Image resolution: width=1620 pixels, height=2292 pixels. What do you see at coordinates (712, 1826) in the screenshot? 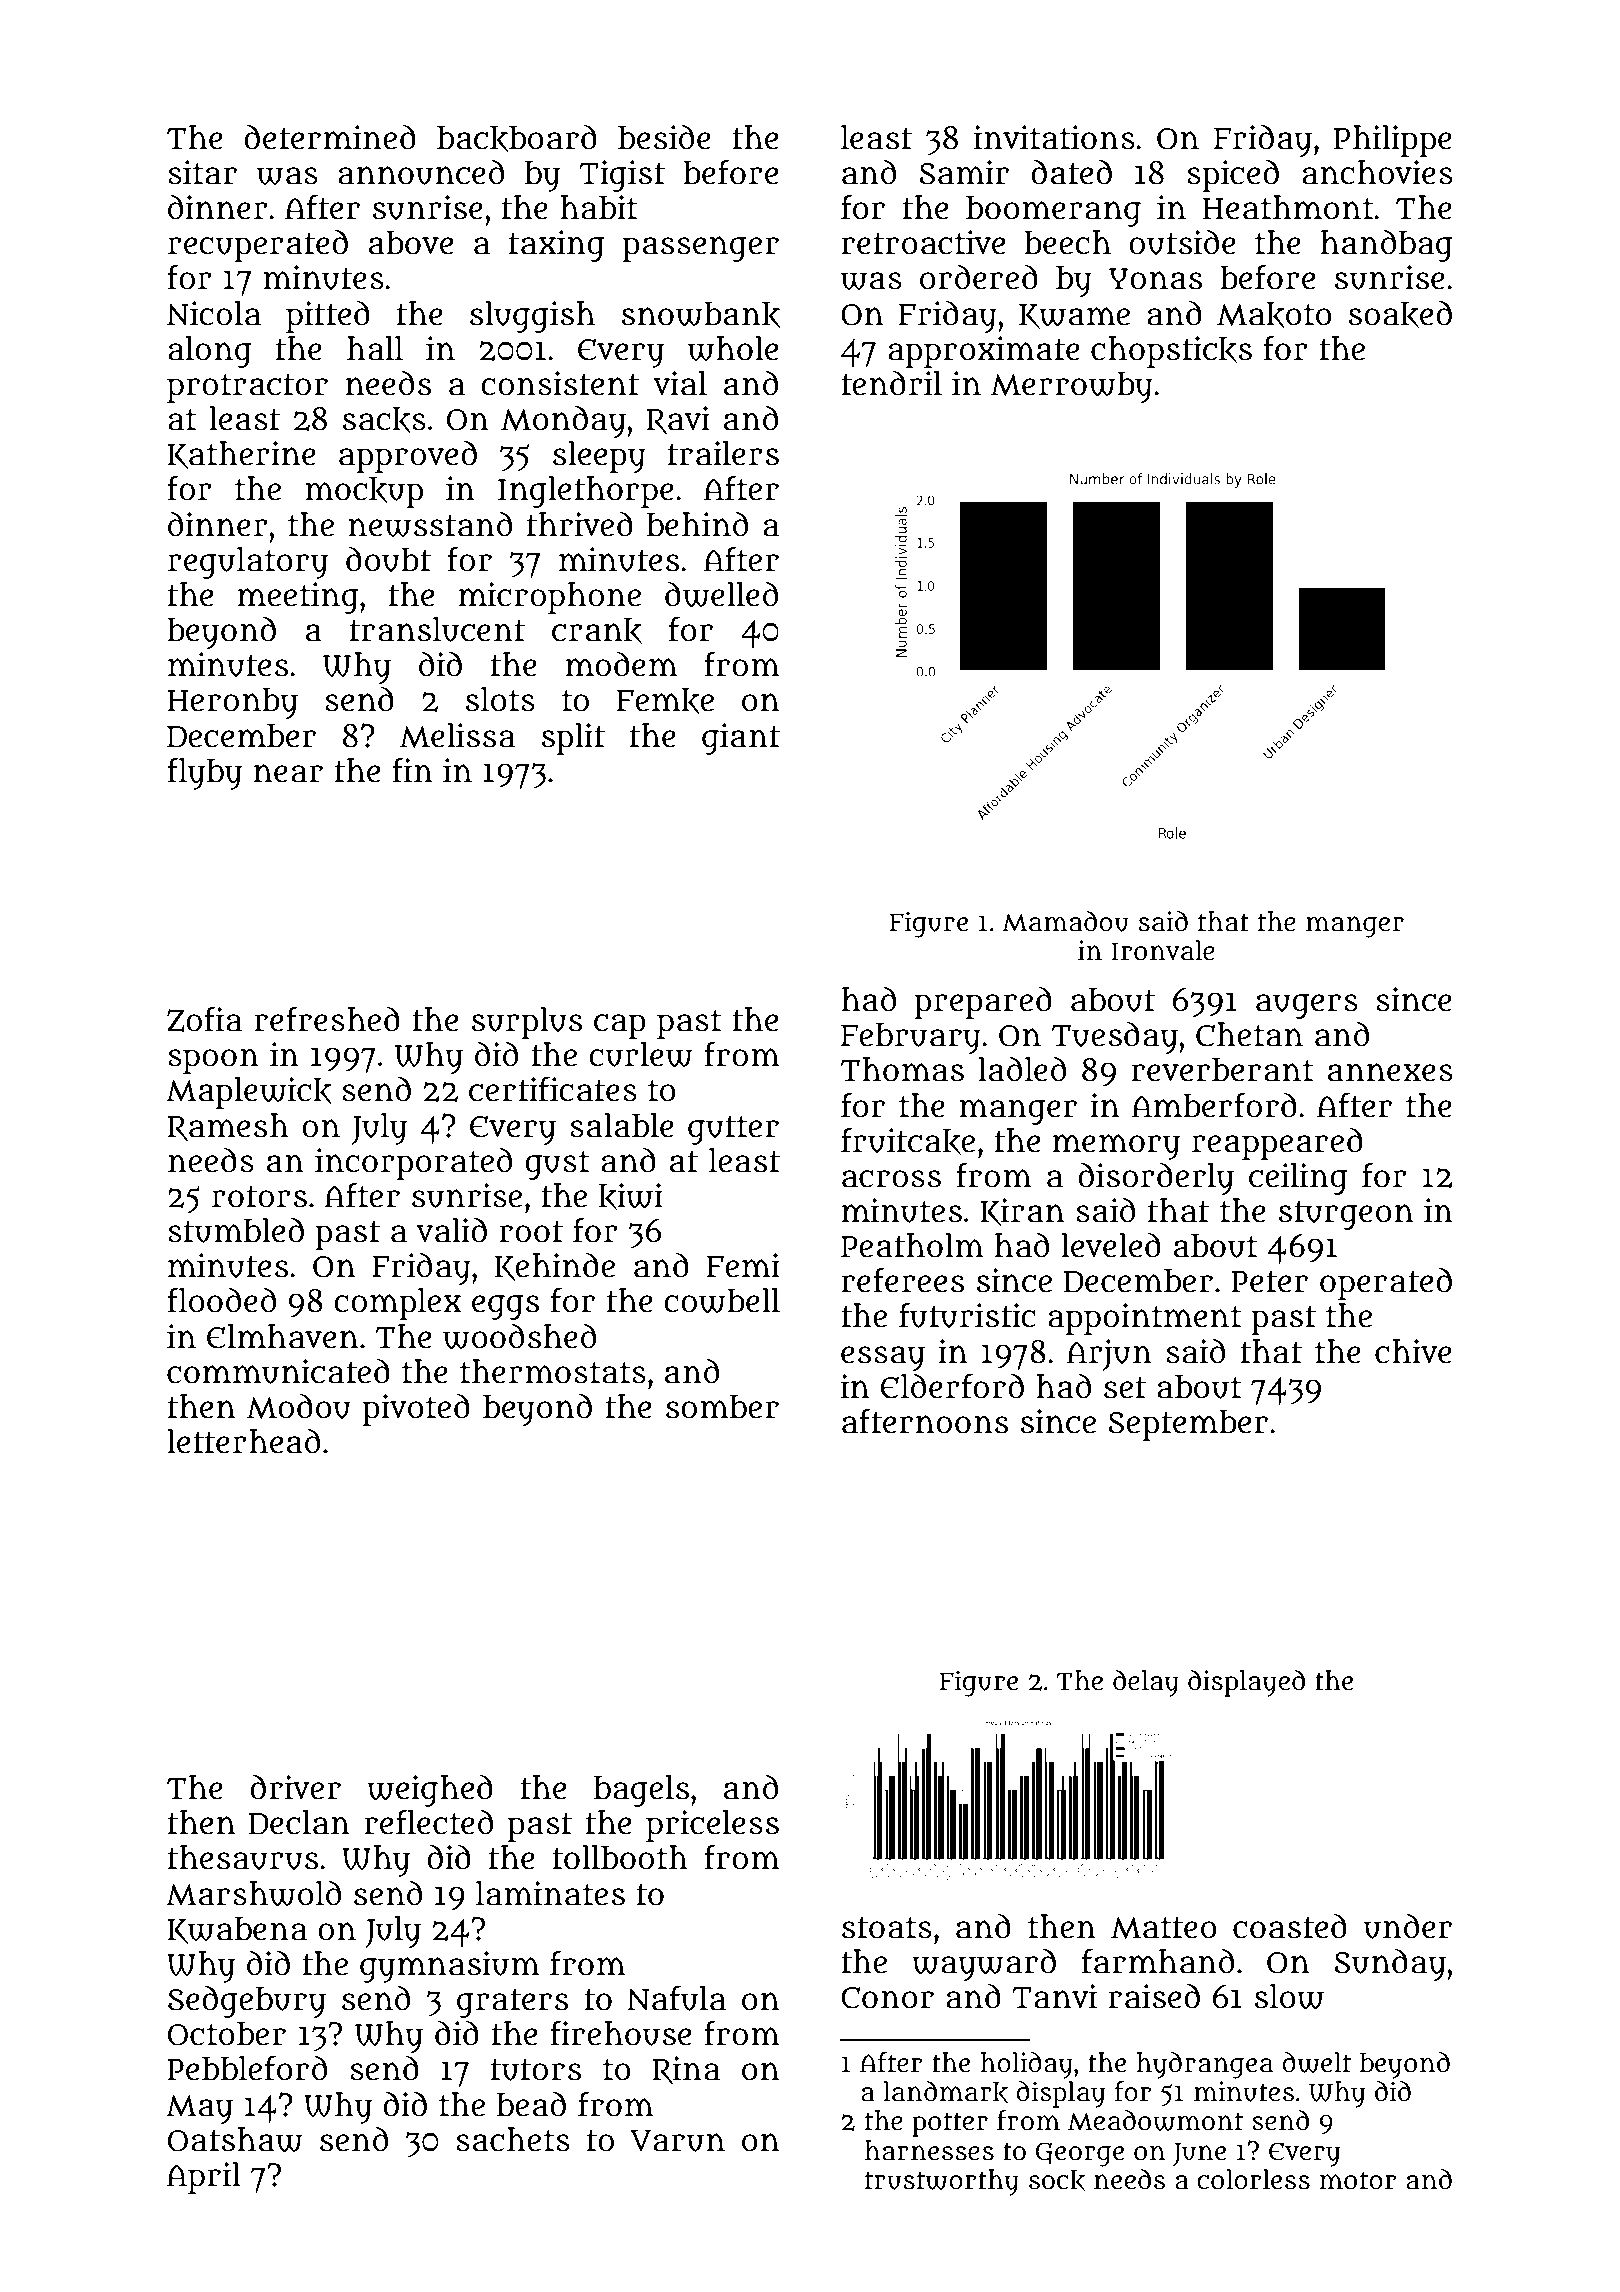
I see `priceless` at bounding box center [712, 1826].
